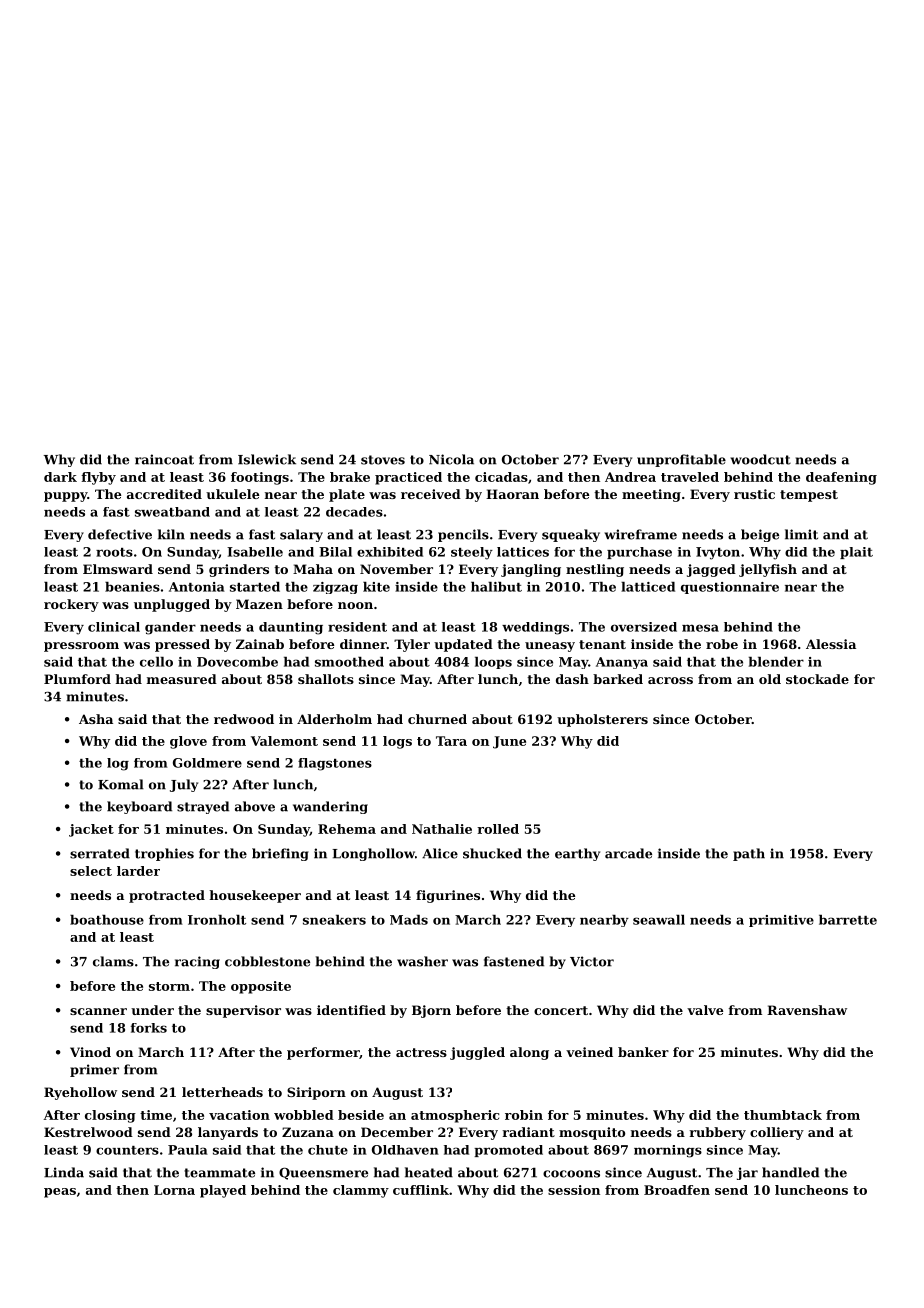 Image resolution: width=924 pixels, height=1308 pixels. What do you see at coordinates (711, 570) in the page?
I see `jagged` at bounding box center [711, 570].
